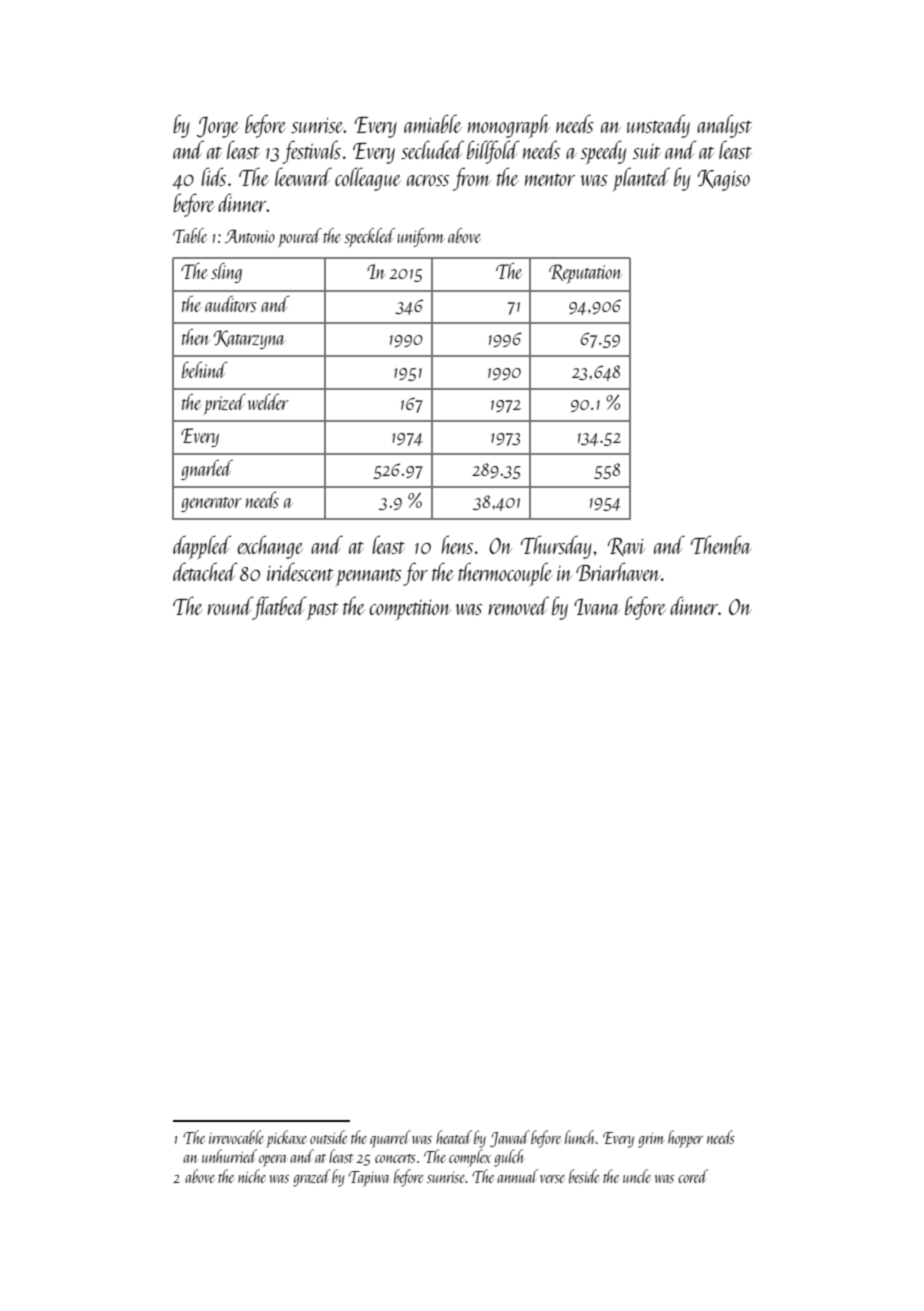  What do you see at coordinates (190, 235) in the image?
I see `Table` at bounding box center [190, 235].
